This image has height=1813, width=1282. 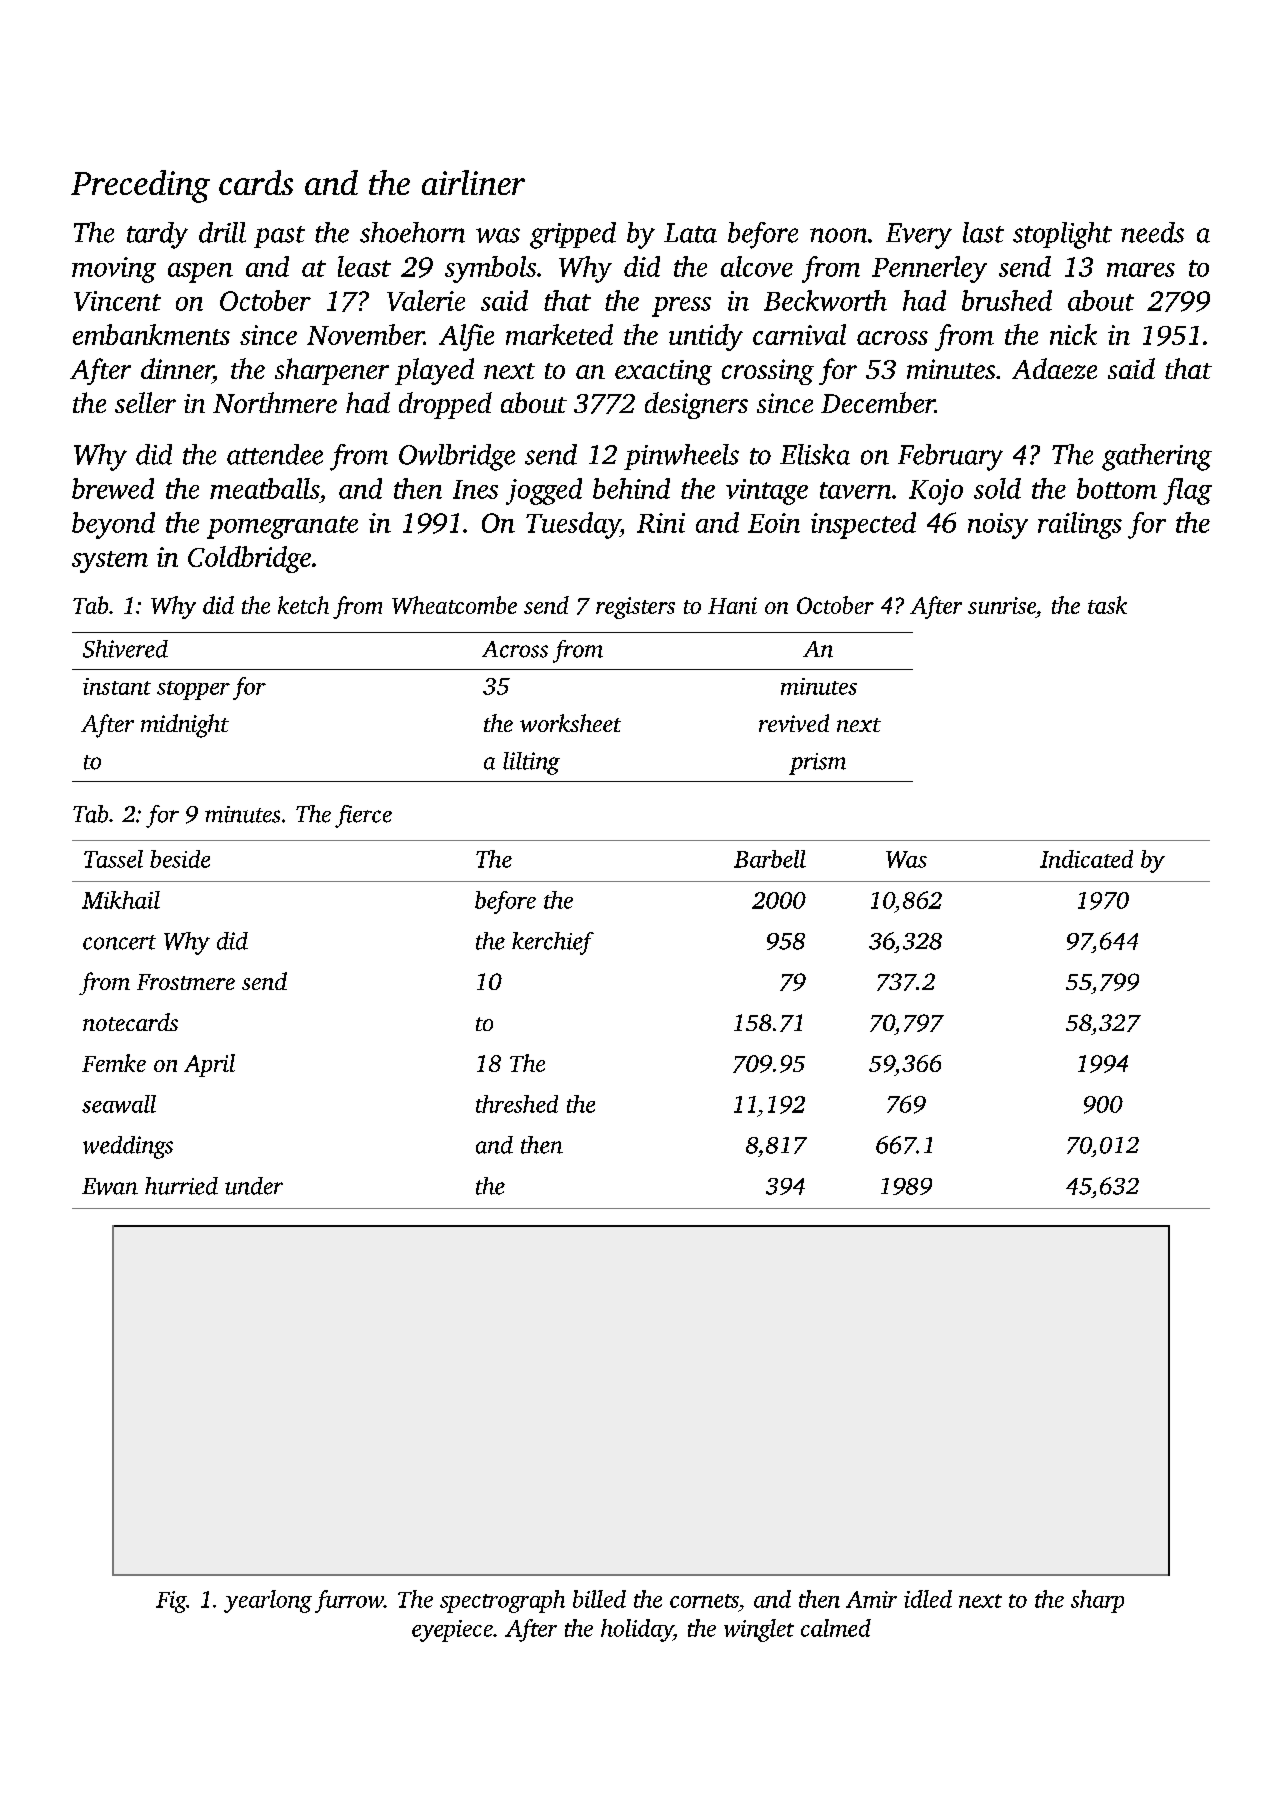 What do you see at coordinates (490, 269) in the image?
I see `symbols` at bounding box center [490, 269].
